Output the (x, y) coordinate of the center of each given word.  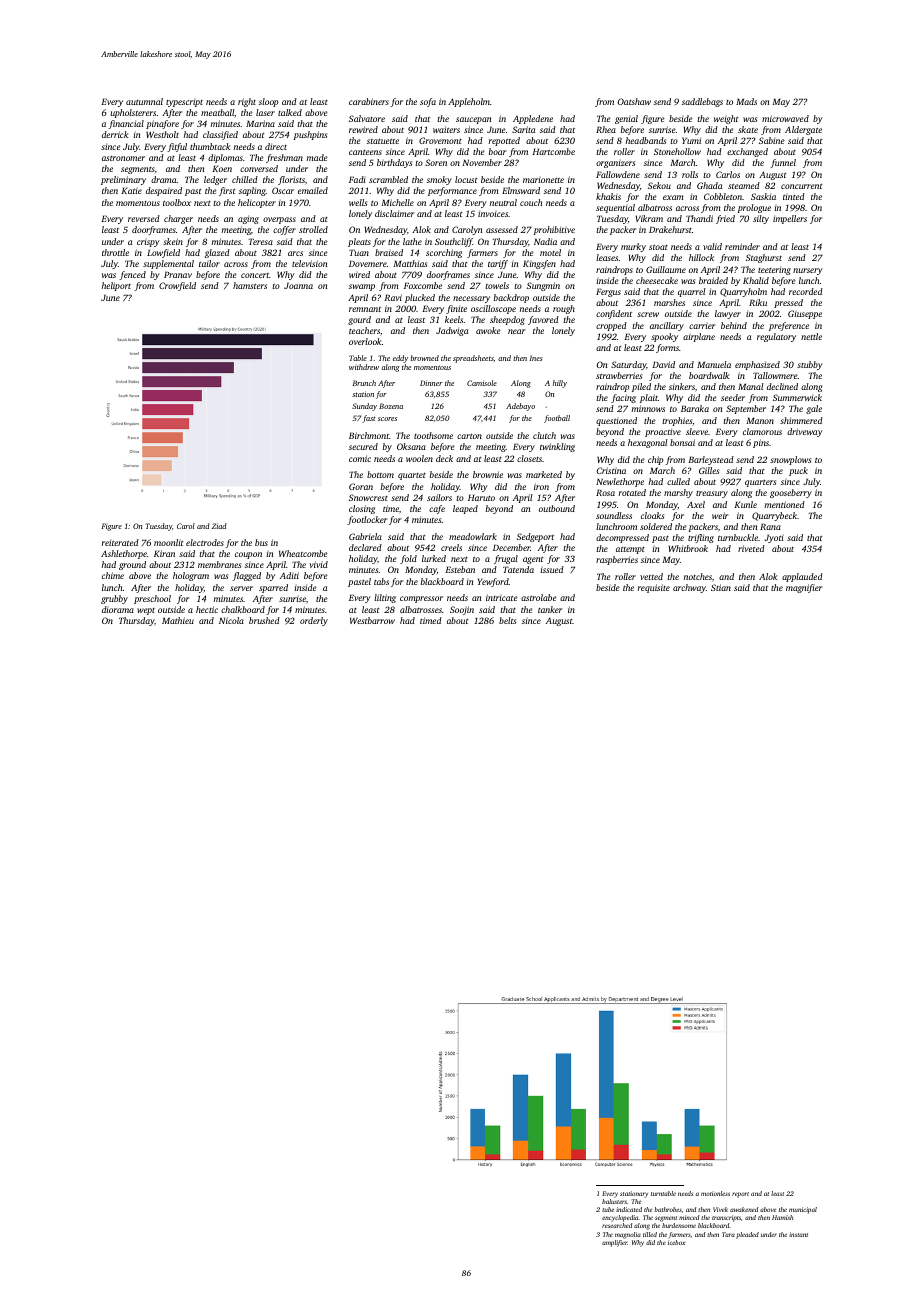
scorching (444, 253)
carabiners (369, 101)
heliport (116, 286)
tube (608, 1209)
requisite (654, 588)
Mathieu (178, 620)
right (247, 102)
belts (507, 620)
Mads (746, 101)
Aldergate (803, 130)
